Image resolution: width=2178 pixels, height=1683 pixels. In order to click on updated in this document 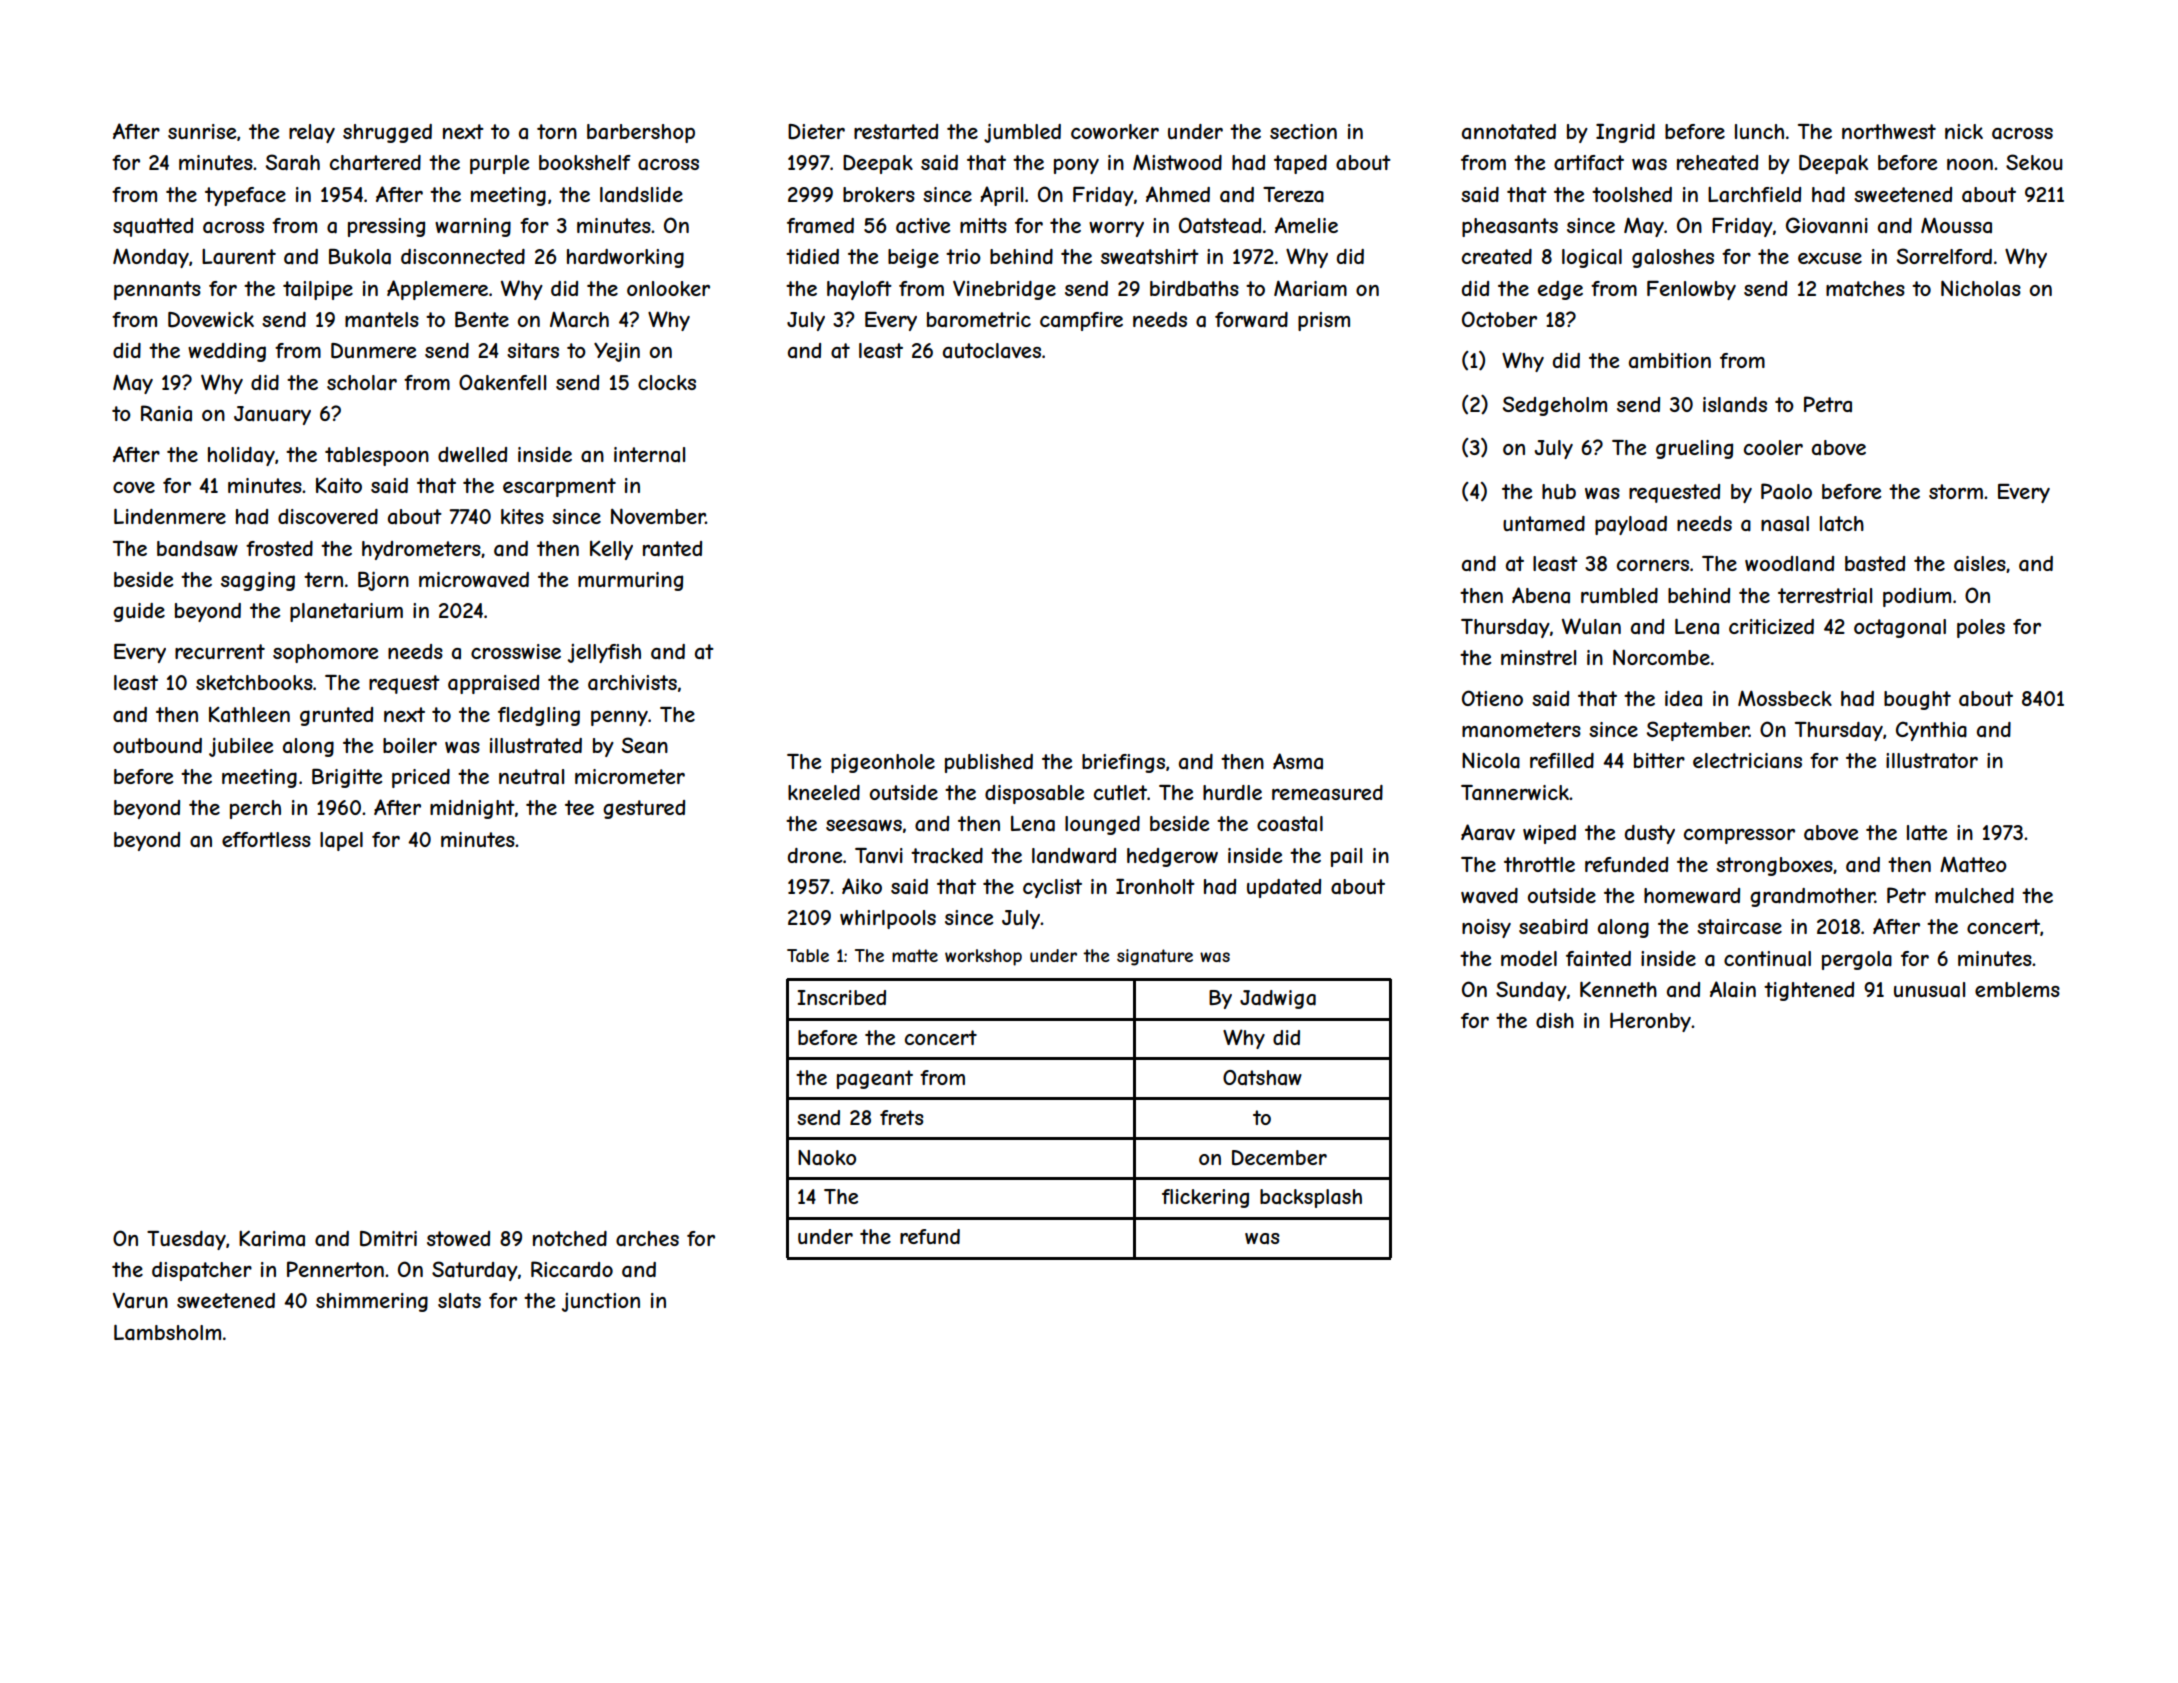, I will do `click(1284, 888)`.
